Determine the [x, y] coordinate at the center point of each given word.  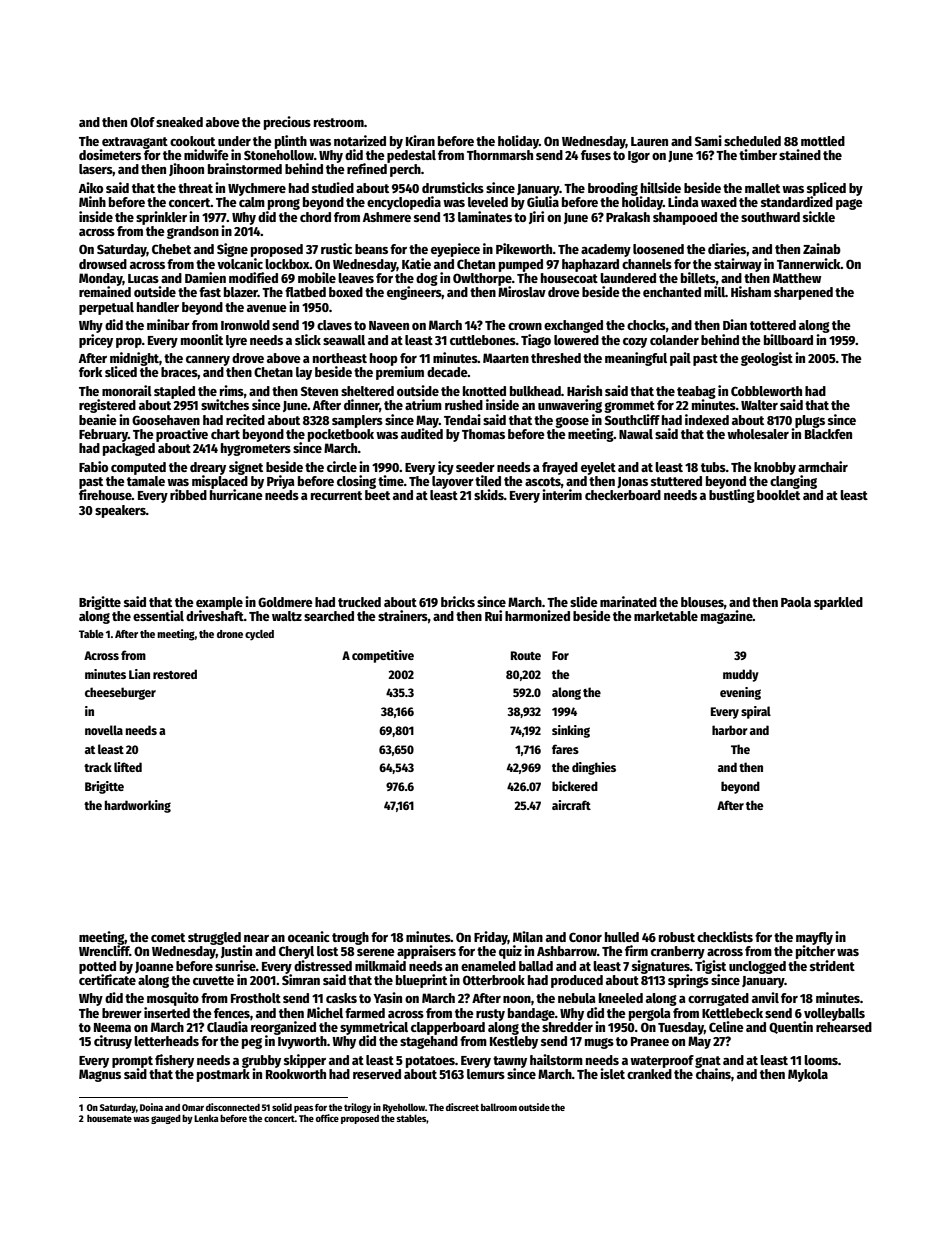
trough [350, 938]
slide [584, 601]
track [98, 767]
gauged [166, 1119]
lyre [236, 341]
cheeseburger [120, 693]
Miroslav [522, 291]
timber [758, 154]
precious [287, 123]
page [849, 204]
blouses [702, 602]
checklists [725, 936]
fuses [596, 155]
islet [612, 1073]
